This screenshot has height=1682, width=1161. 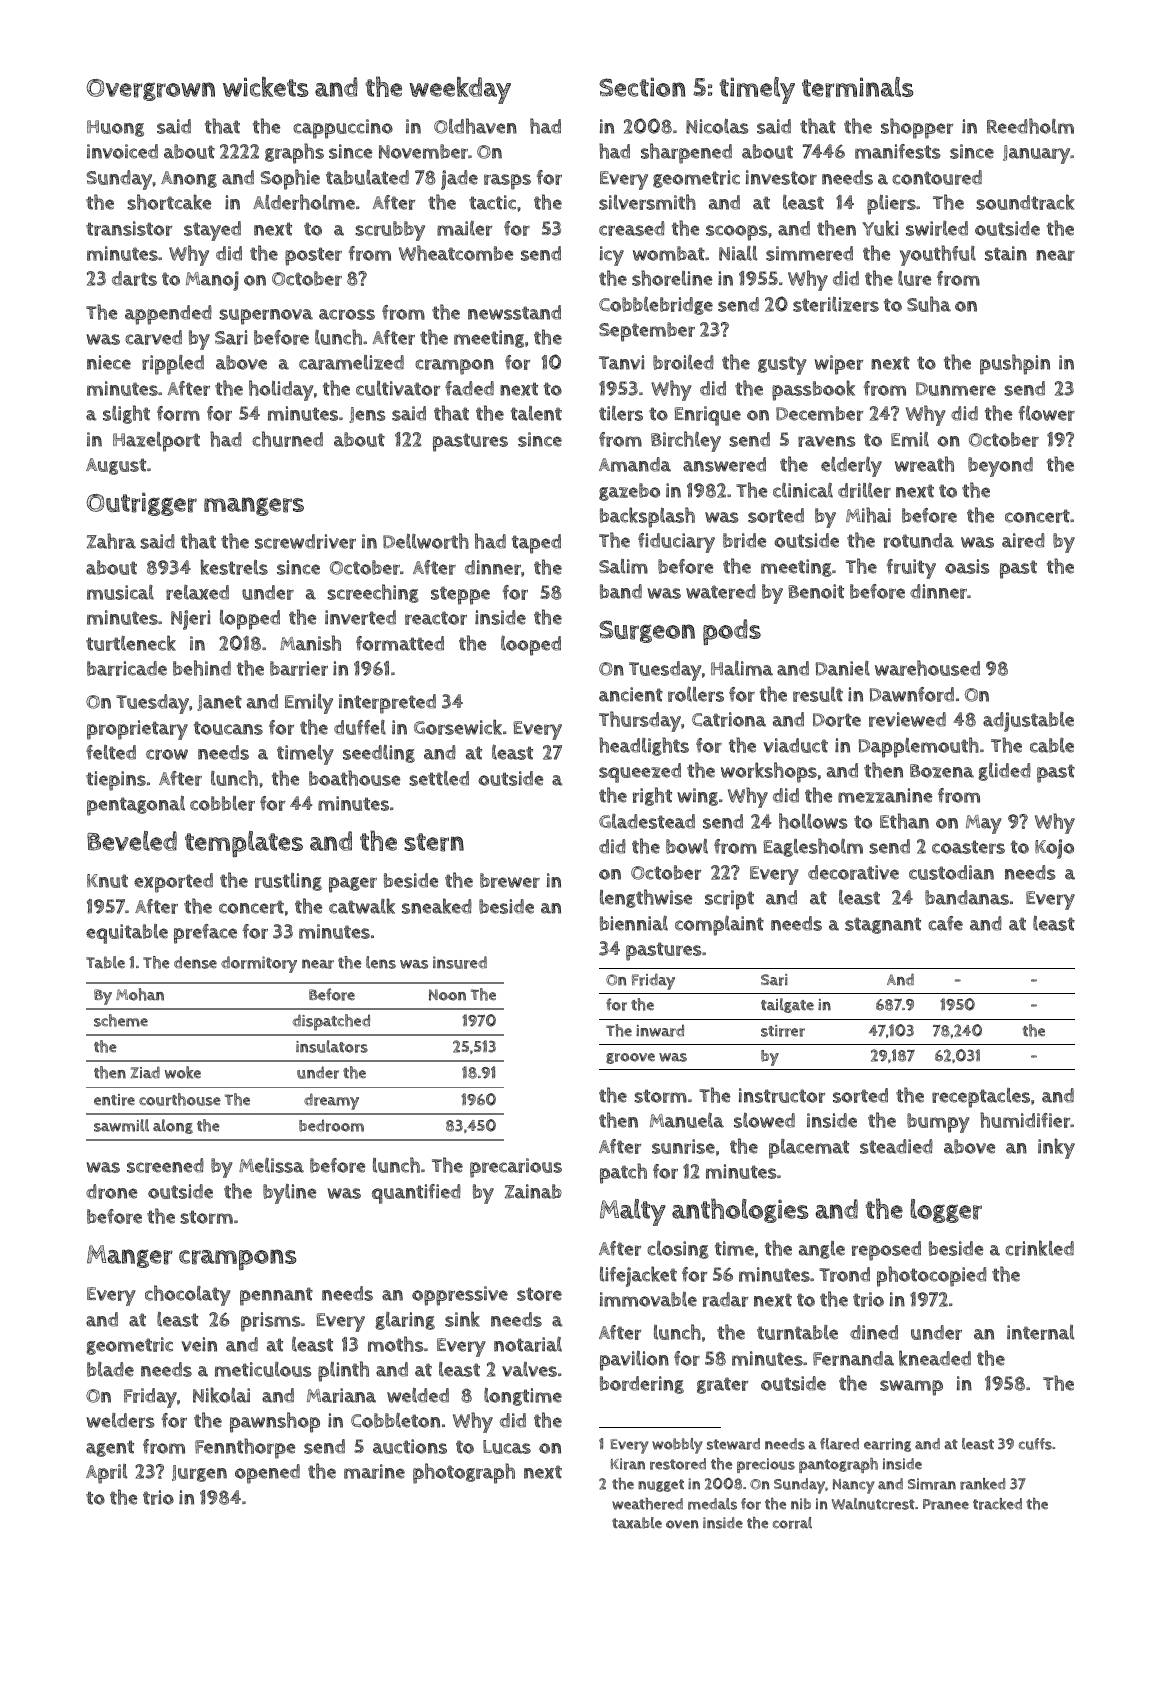 I want to click on marine, so click(x=374, y=1471).
